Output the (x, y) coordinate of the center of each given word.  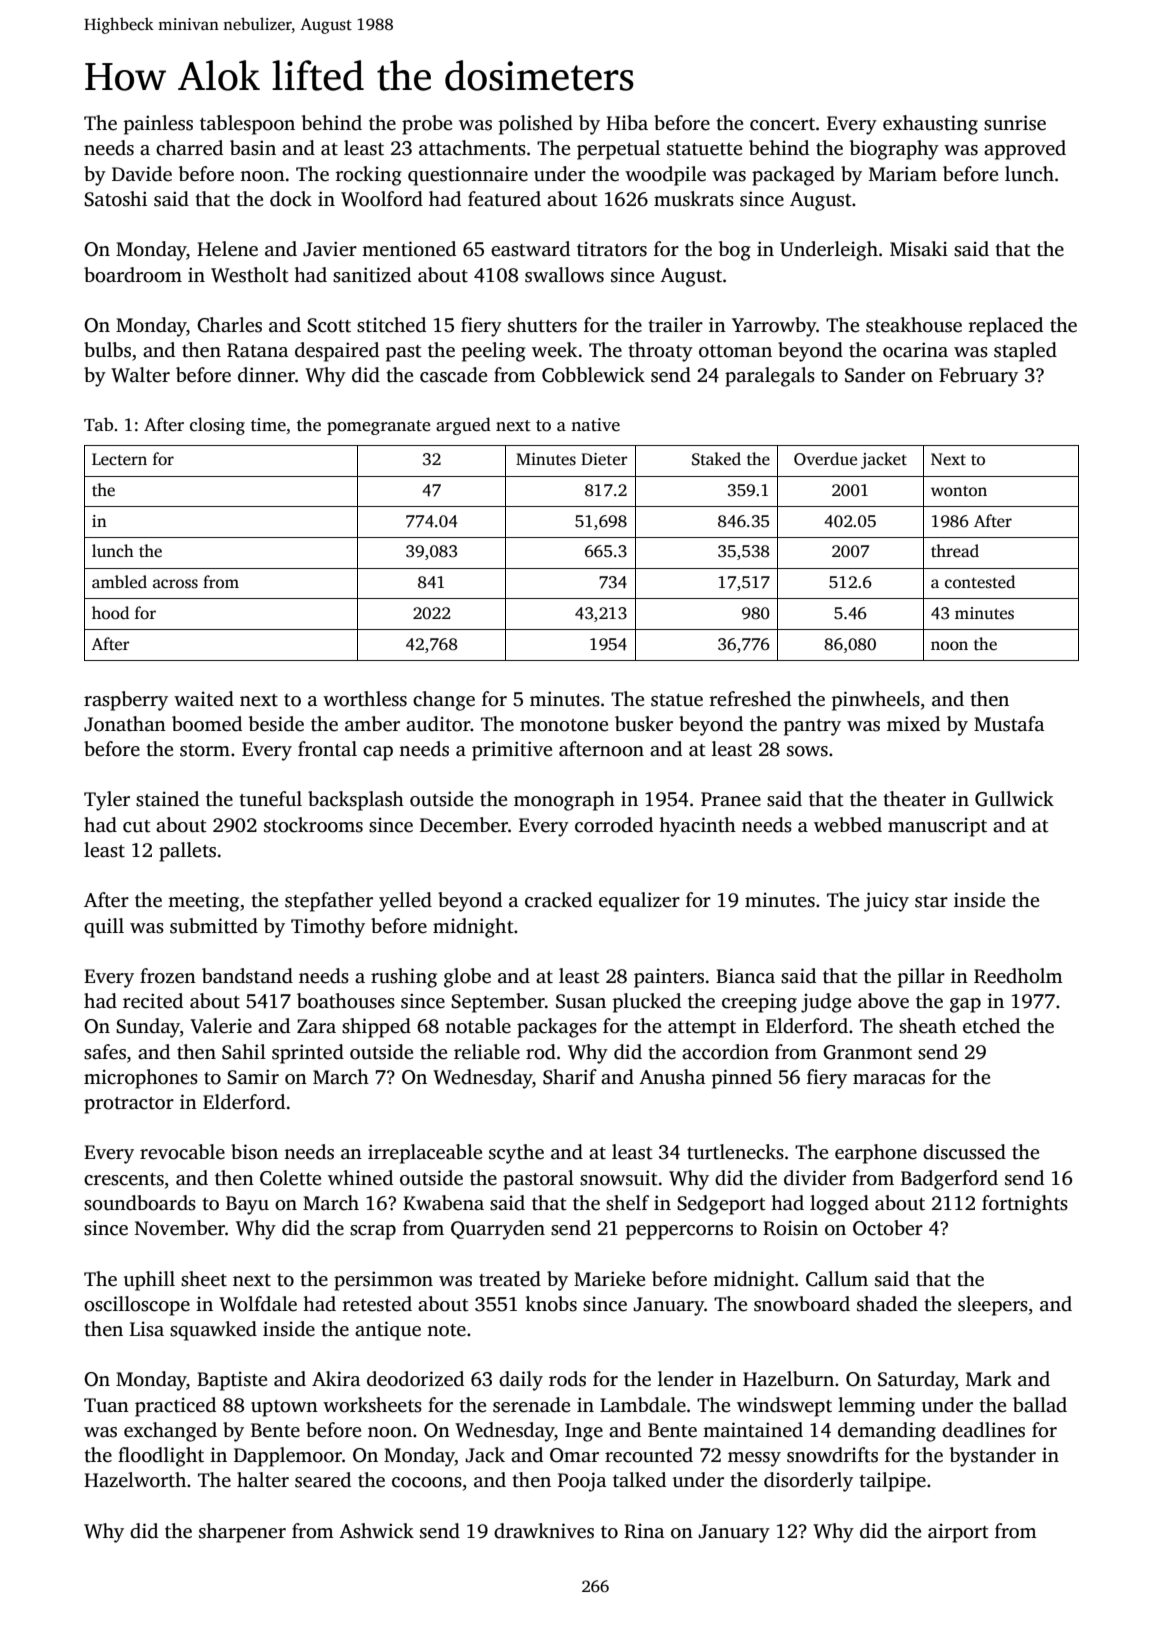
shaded (887, 1304)
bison (254, 1152)
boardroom (133, 275)
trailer (675, 325)
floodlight (161, 1457)
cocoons (427, 1482)
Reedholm (1018, 976)
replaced (1005, 327)
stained (167, 799)
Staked (716, 459)
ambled (119, 582)
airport (958, 1533)
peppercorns (679, 1232)
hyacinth (697, 827)
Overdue (825, 459)
